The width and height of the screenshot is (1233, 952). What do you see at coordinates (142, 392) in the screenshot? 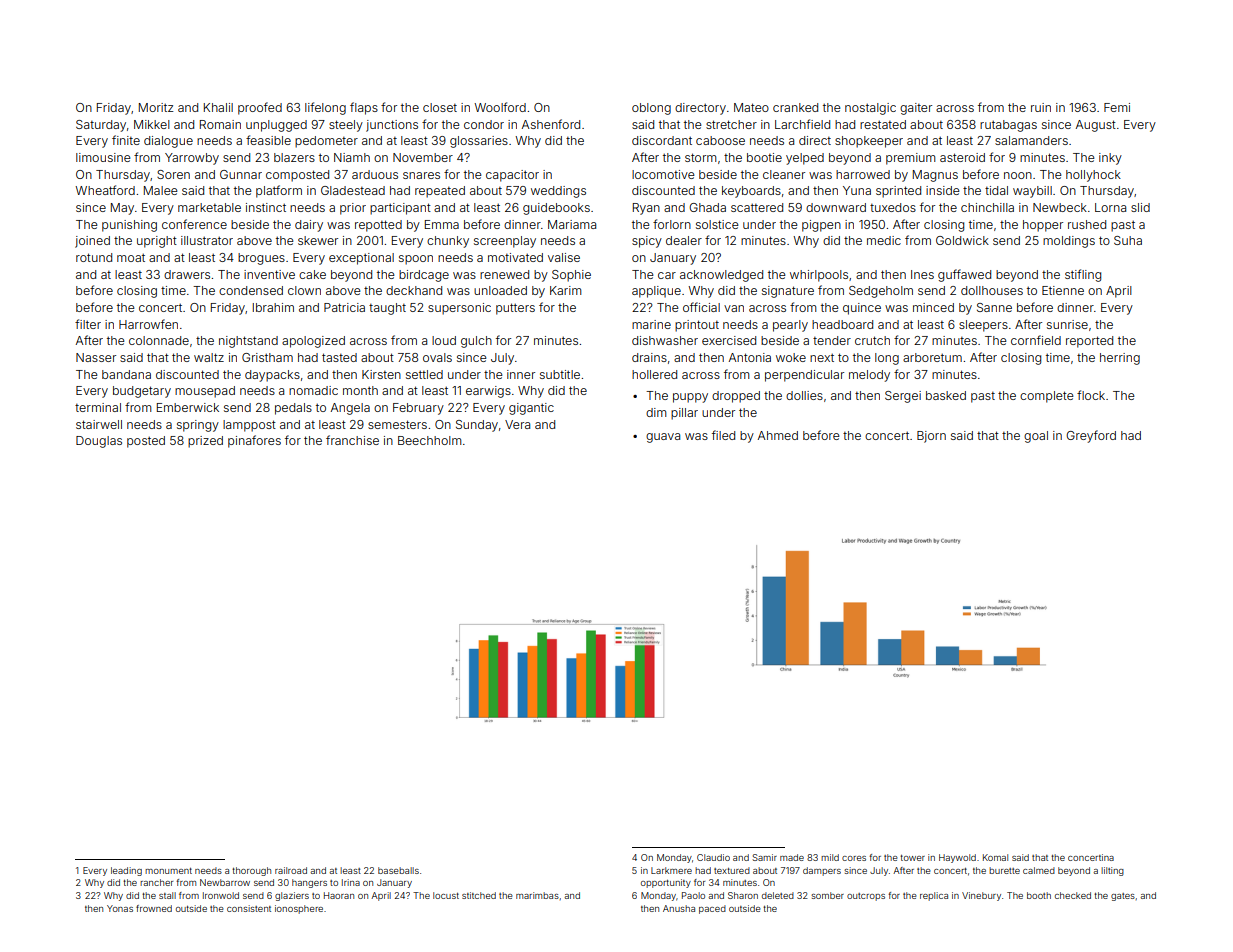
I see `budgetary` at bounding box center [142, 392].
